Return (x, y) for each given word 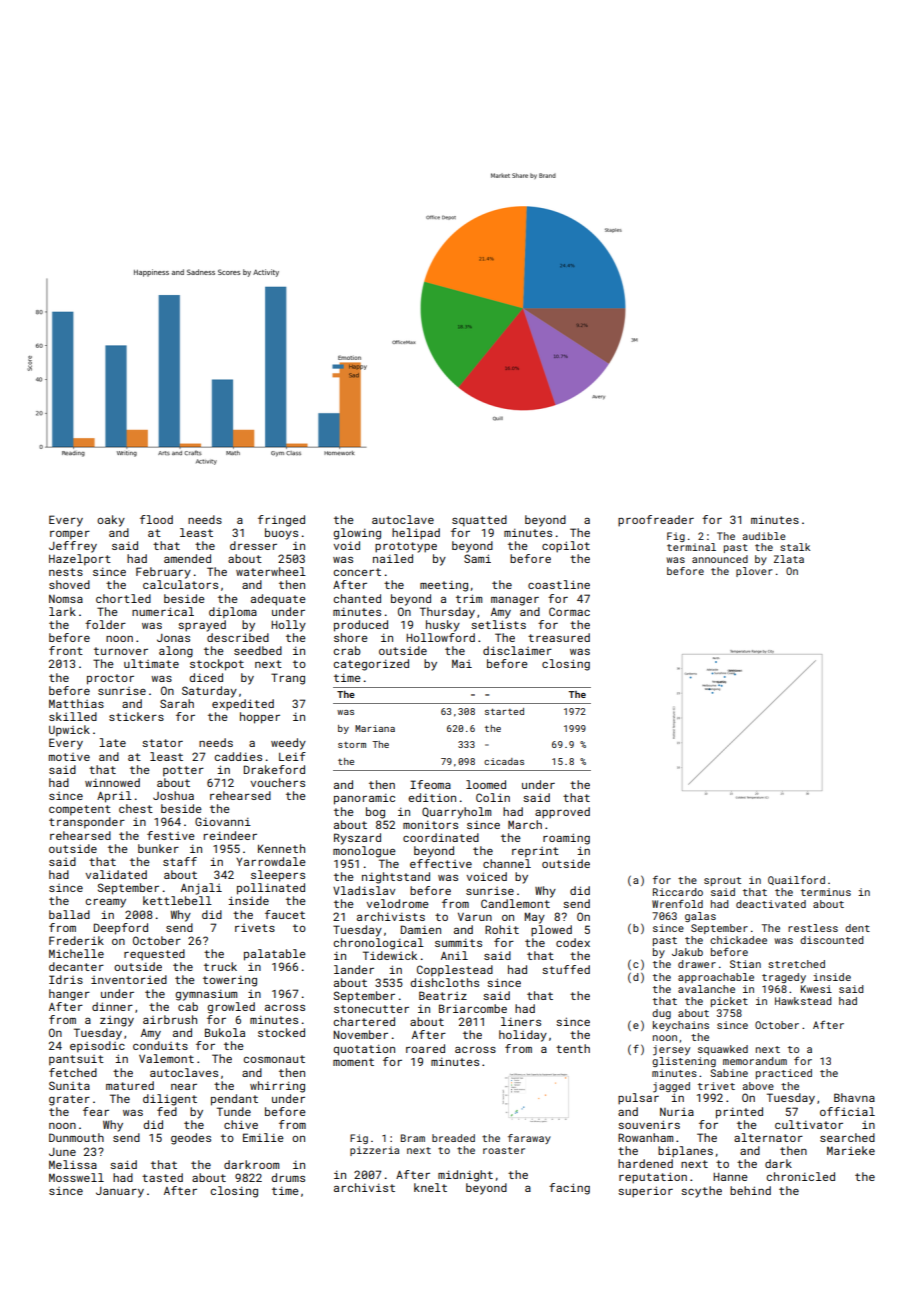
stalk (795, 547)
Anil (454, 955)
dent (857, 928)
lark (62, 611)
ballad (69, 914)
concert (357, 572)
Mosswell (76, 1177)
